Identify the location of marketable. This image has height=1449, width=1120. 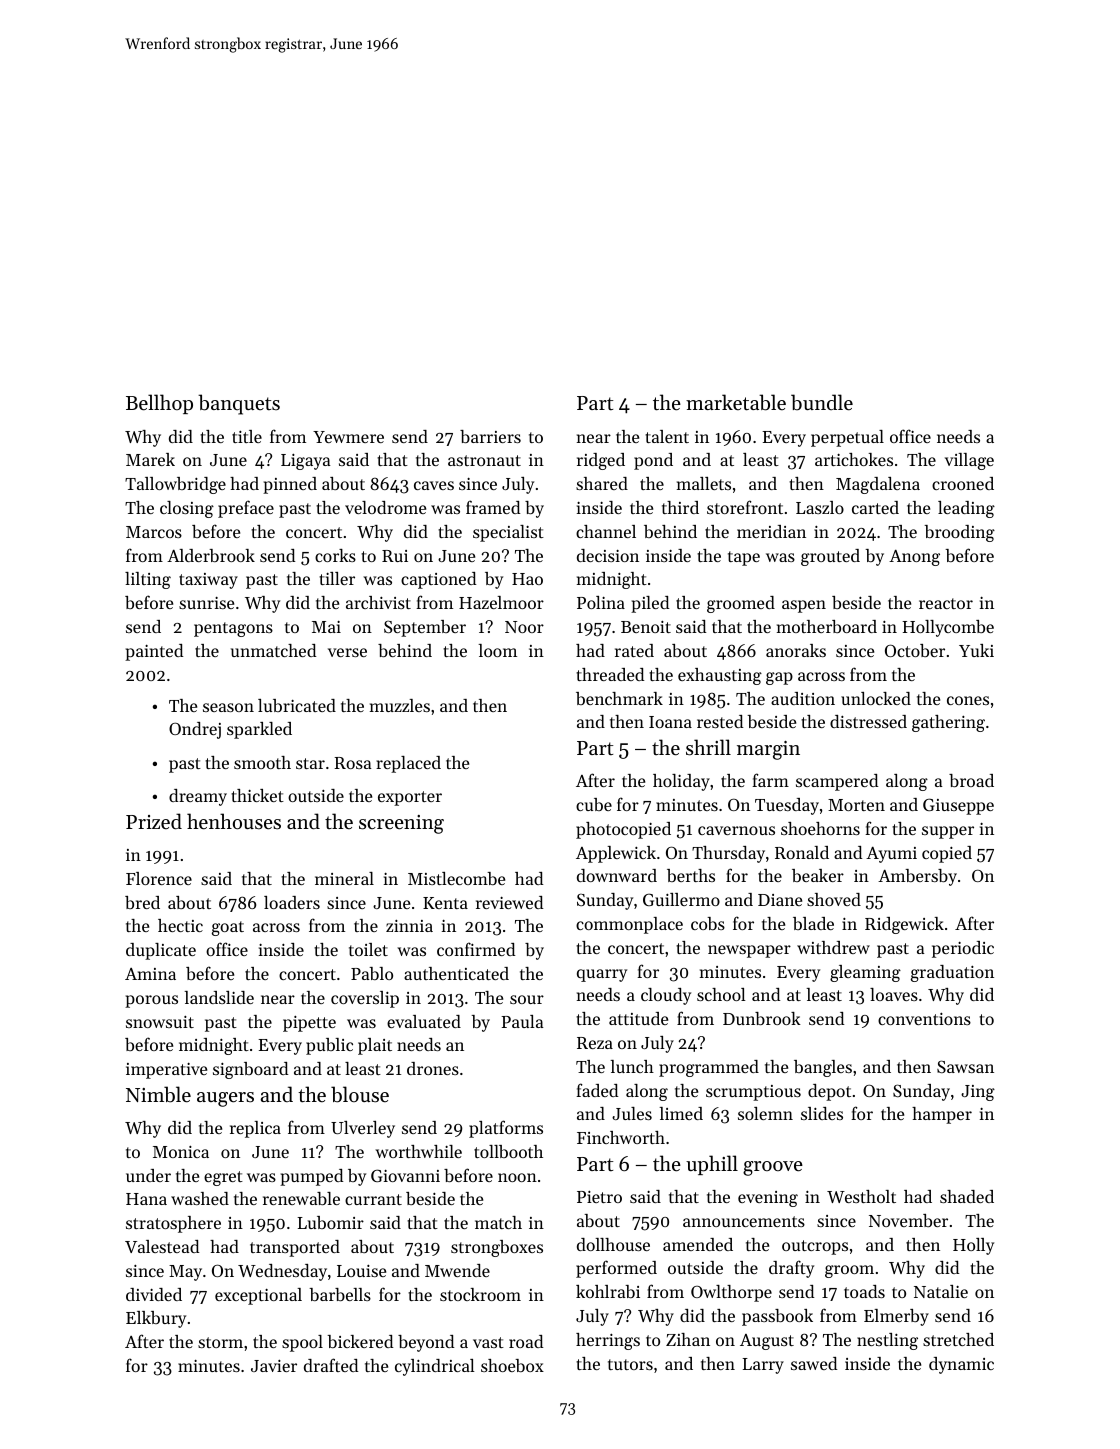
(736, 402).
